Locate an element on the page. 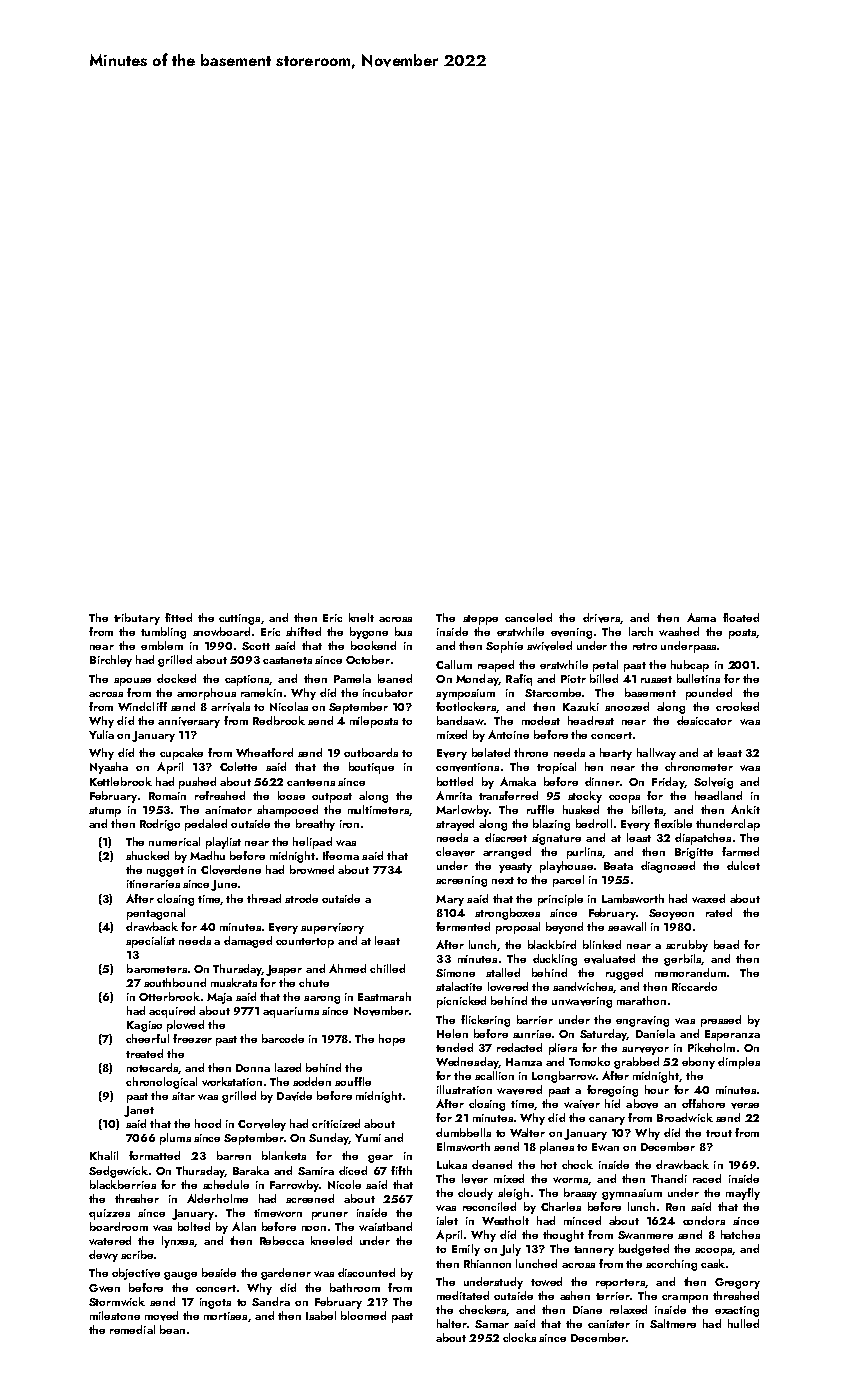  offshore is located at coordinates (703, 1103).
